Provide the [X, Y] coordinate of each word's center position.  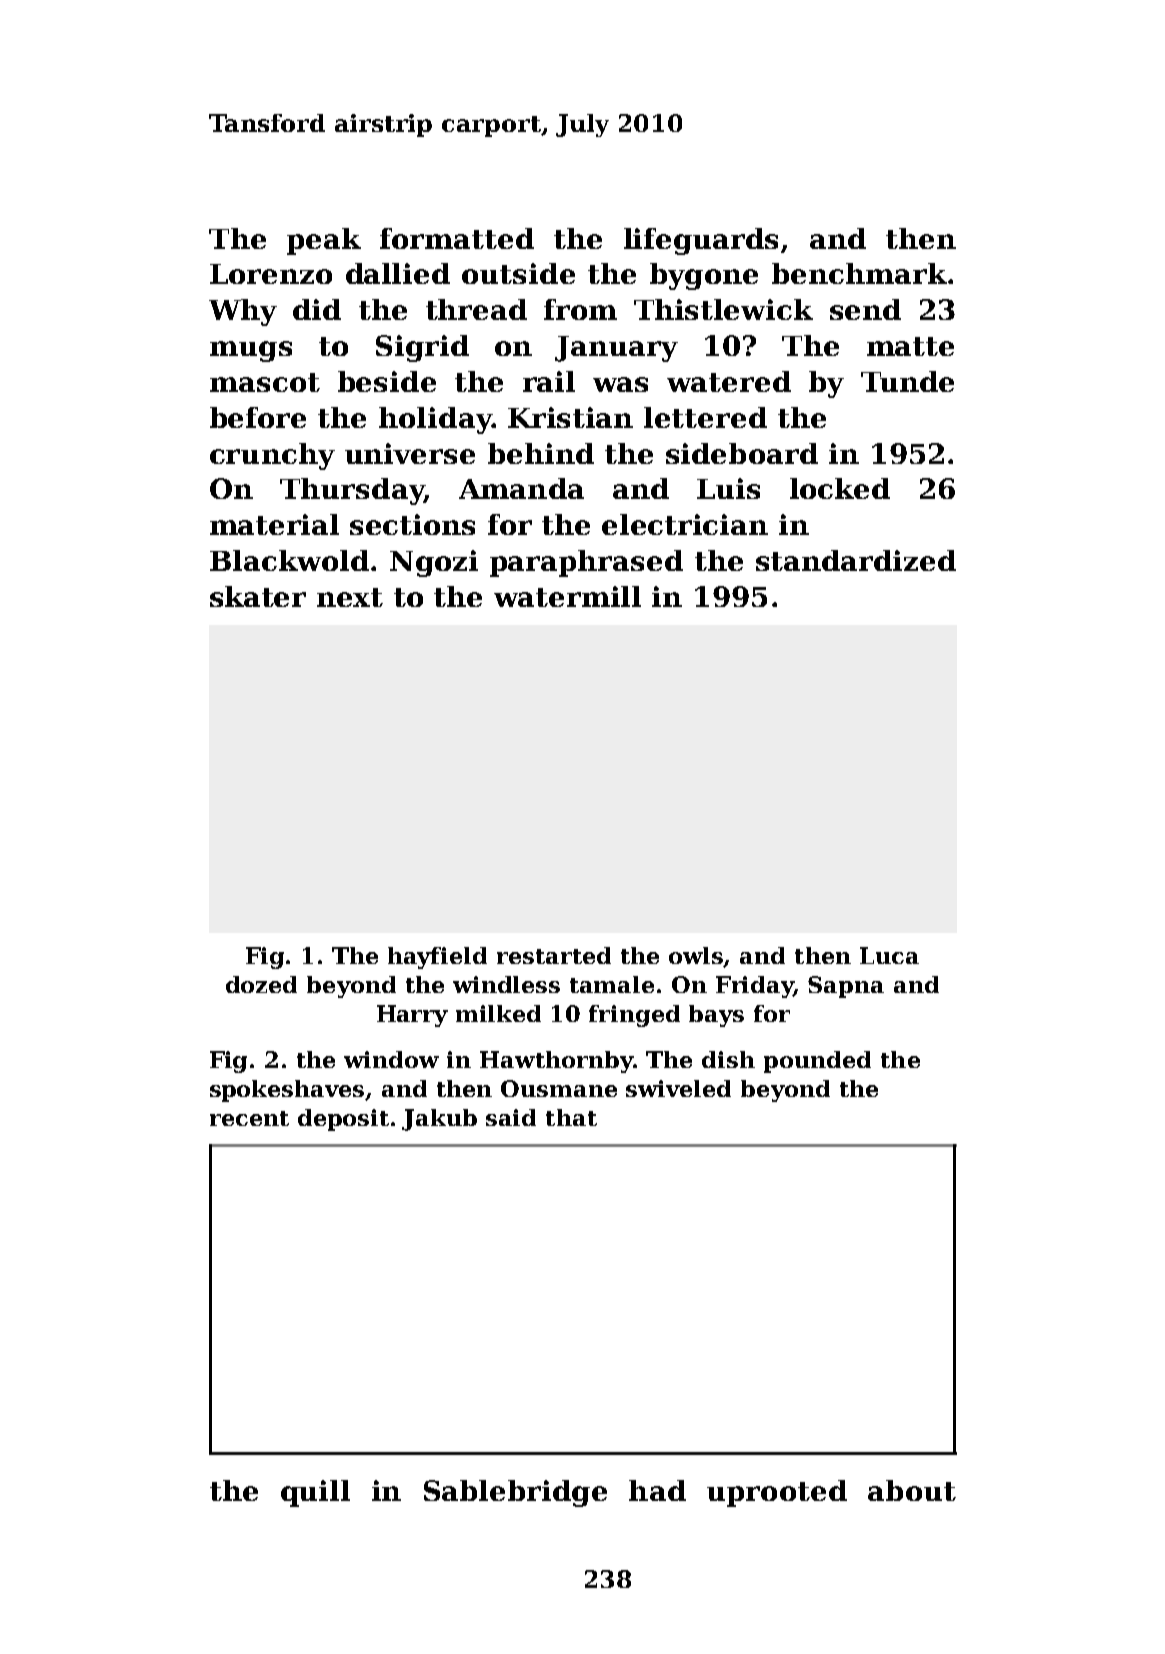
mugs [251, 351]
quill [315, 1493]
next [350, 597]
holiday [435, 420]
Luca [889, 955]
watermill [567, 596]
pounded [817, 1062]
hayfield [437, 958]
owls [696, 957]
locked [840, 488]
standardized [856, 560]
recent [249, 1118]
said [511, 1117]
